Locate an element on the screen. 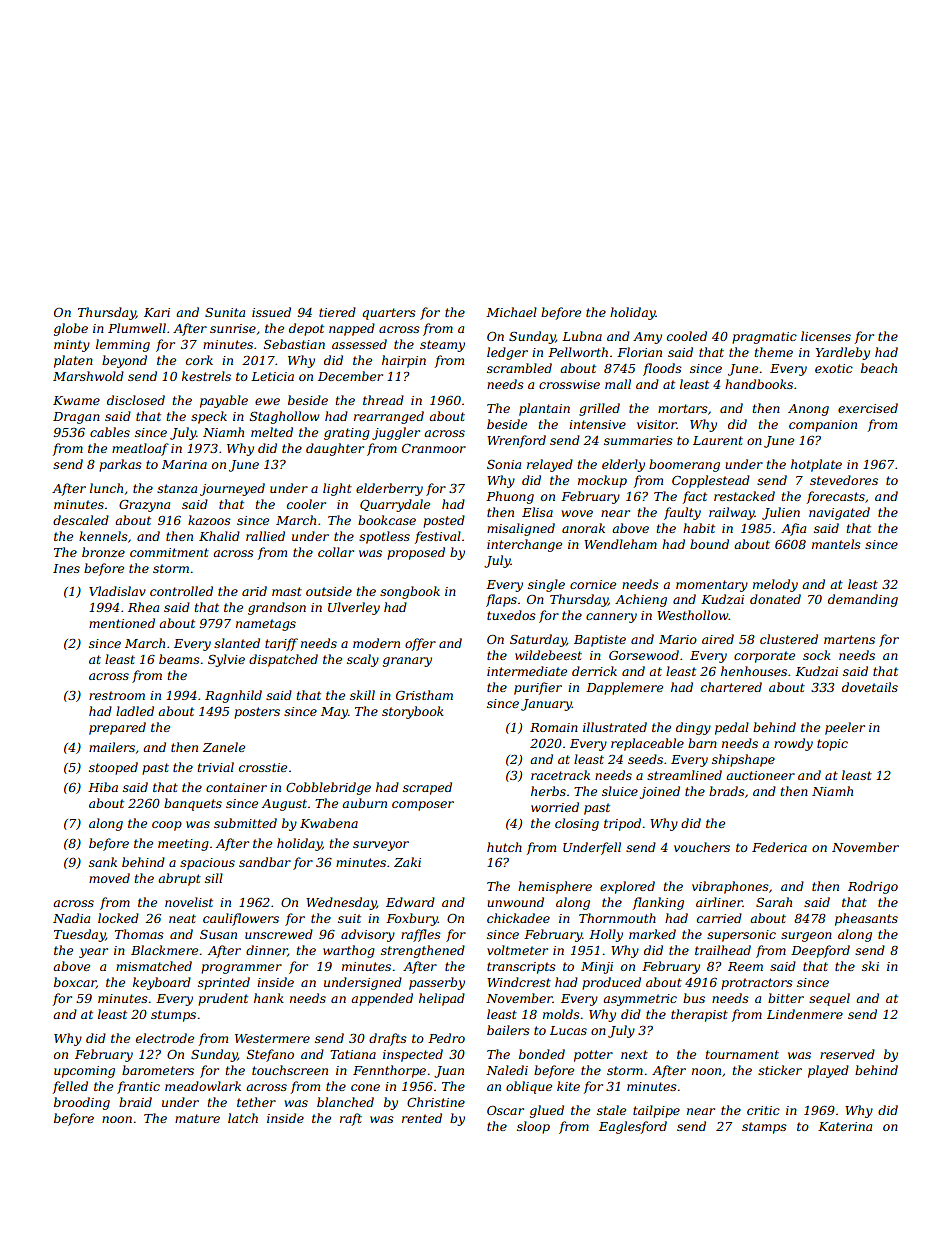  Zaki is located at coordinates (407, 862).
